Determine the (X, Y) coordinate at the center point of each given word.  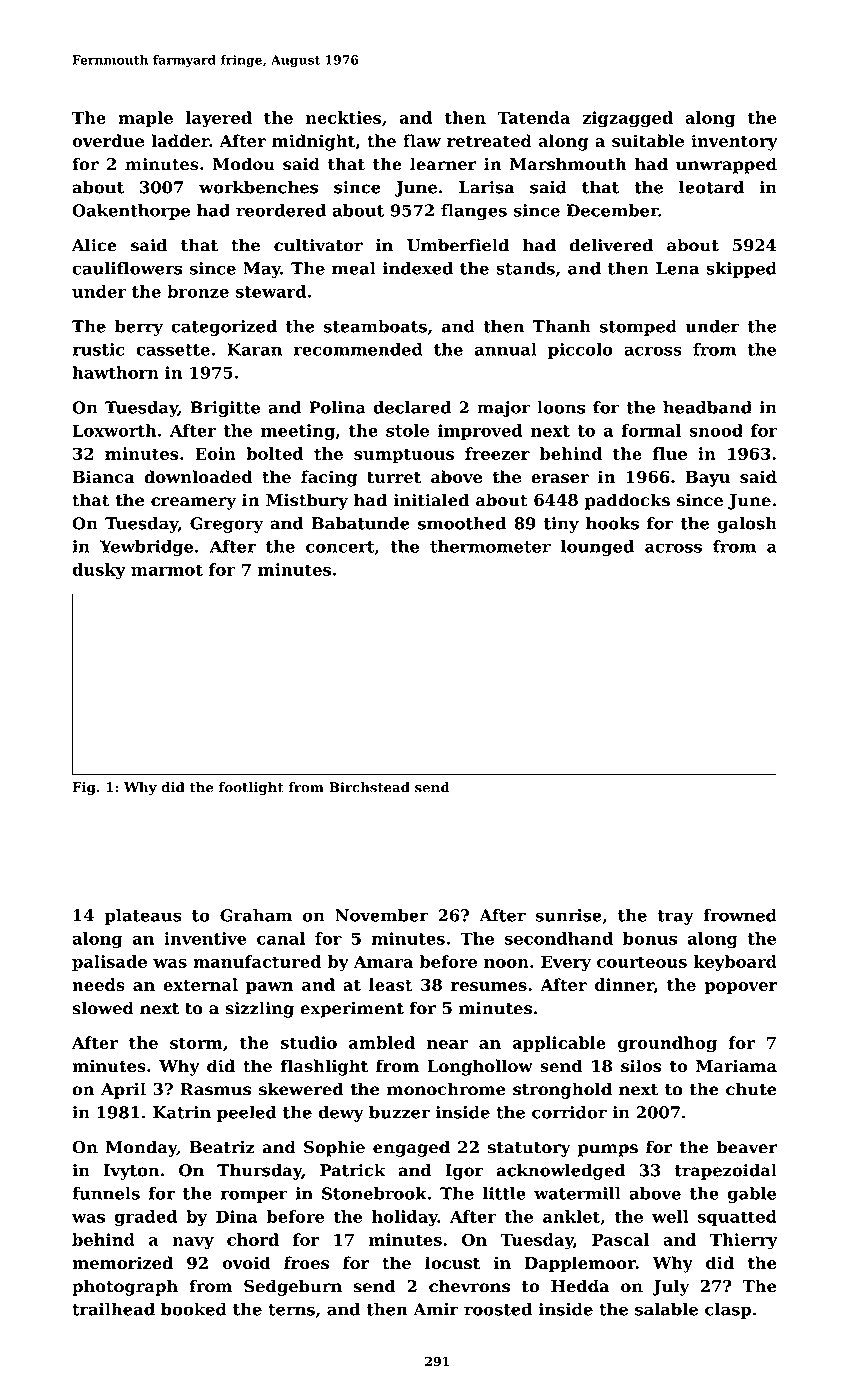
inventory (734, 142)
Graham (256, 915)
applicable (559, 1044)
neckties (343, 117)
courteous (642, 962)
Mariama (736, 1065)
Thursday (259, 1172)
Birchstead (369, 787)
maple (145, 119)
